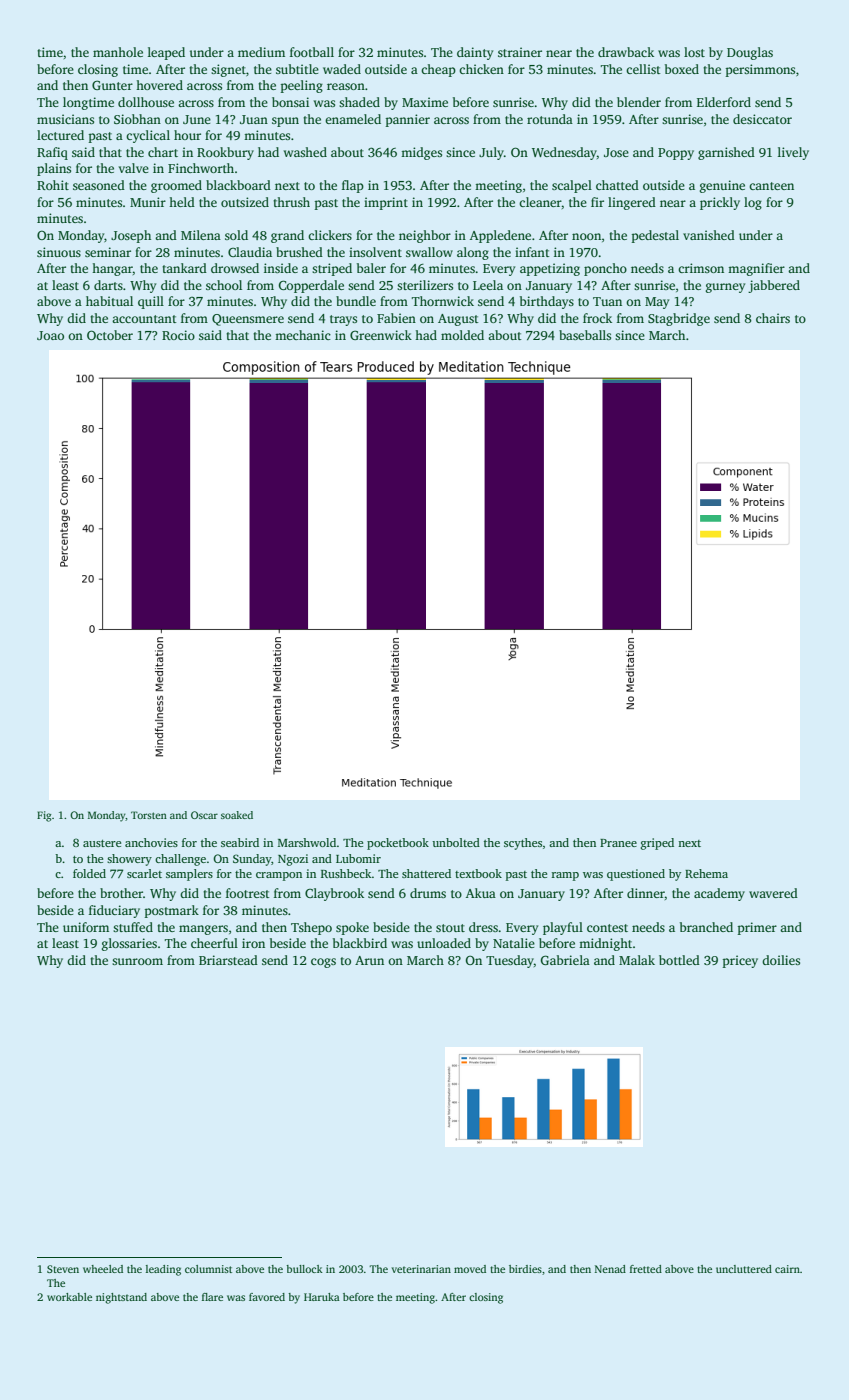 This page has width=849, height=1400. What do you see at coordinates (760, 70) in the page?
I see `persimmons` at bounding box center [760, 70].
